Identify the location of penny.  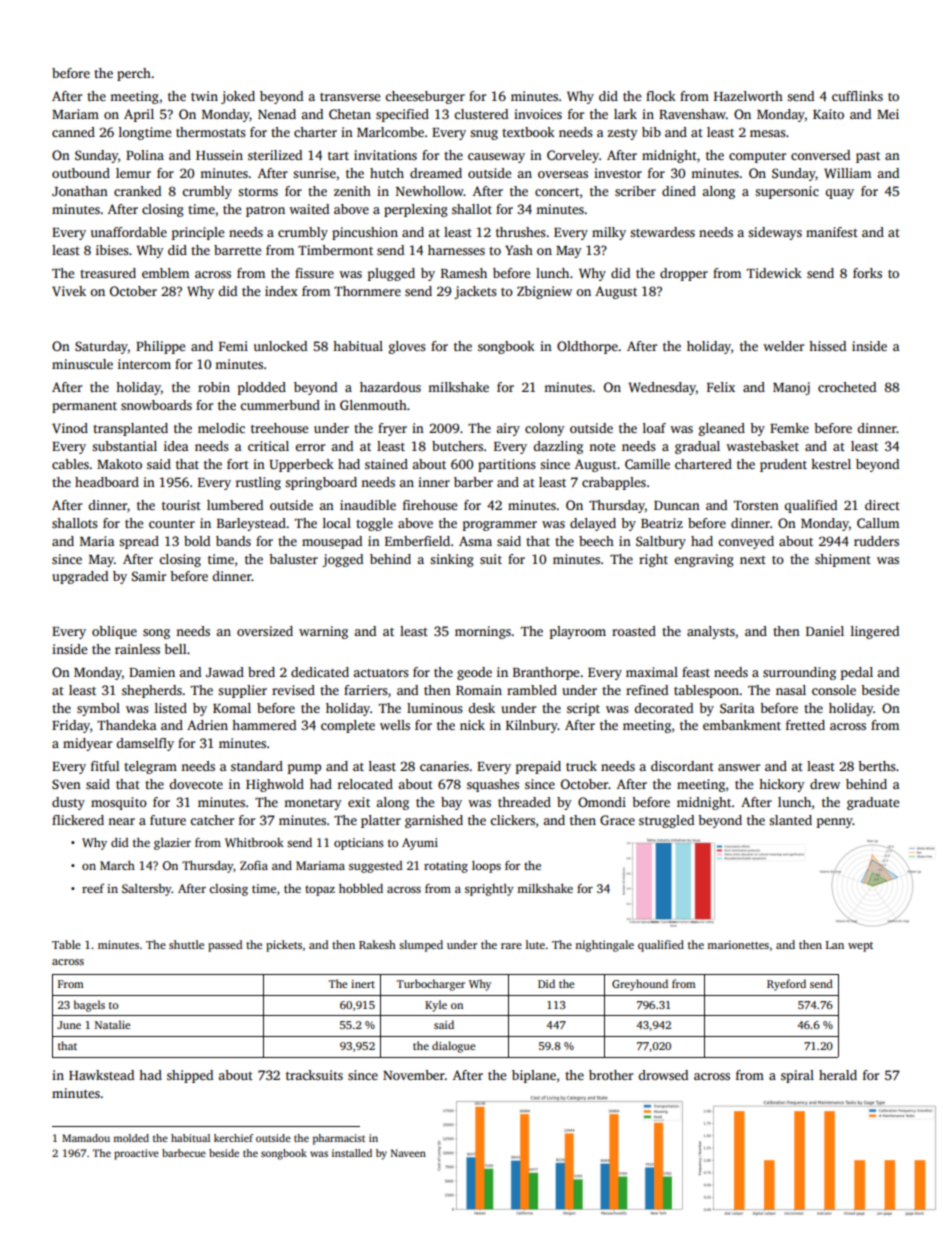
(835, 823).
